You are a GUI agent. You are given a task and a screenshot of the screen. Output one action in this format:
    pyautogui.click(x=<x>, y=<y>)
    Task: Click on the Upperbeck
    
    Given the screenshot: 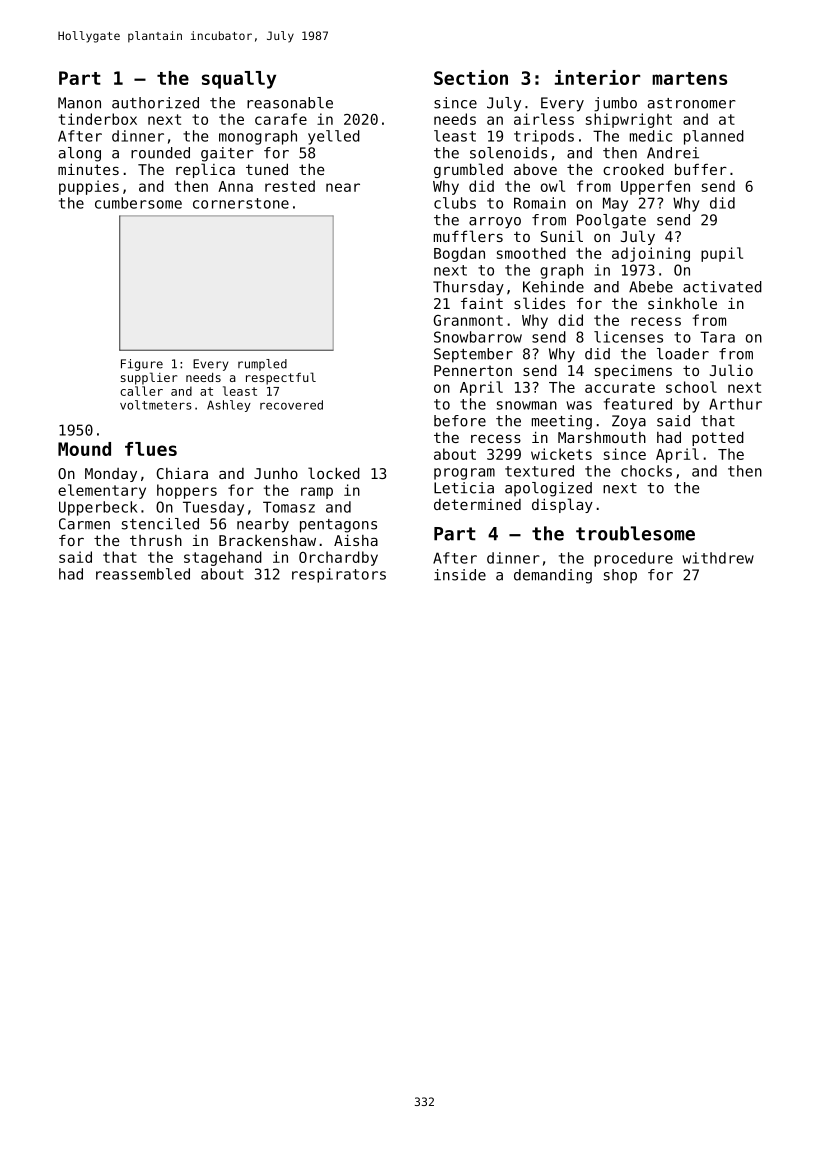 What is the action you would take?
    pyautogui.click(x=98, y=508)
